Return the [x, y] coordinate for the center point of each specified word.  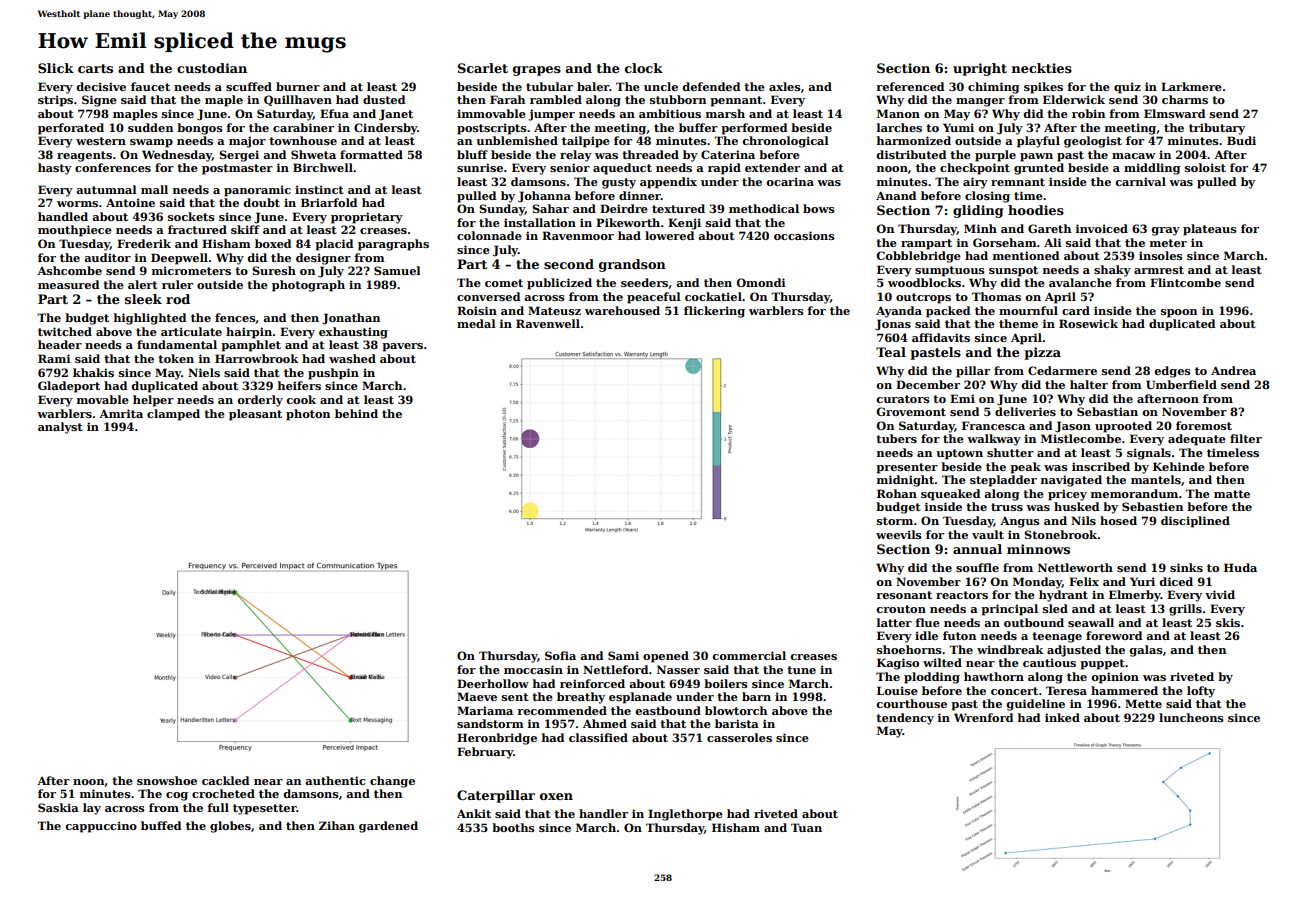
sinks [1186, 567]
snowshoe [167, 780]
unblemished [517, 140]
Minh [980, 228]
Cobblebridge [918, 257]
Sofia [560, 655]
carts [95, 68]
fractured [197, 229]
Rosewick [1088, 323]
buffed [161, 825]
